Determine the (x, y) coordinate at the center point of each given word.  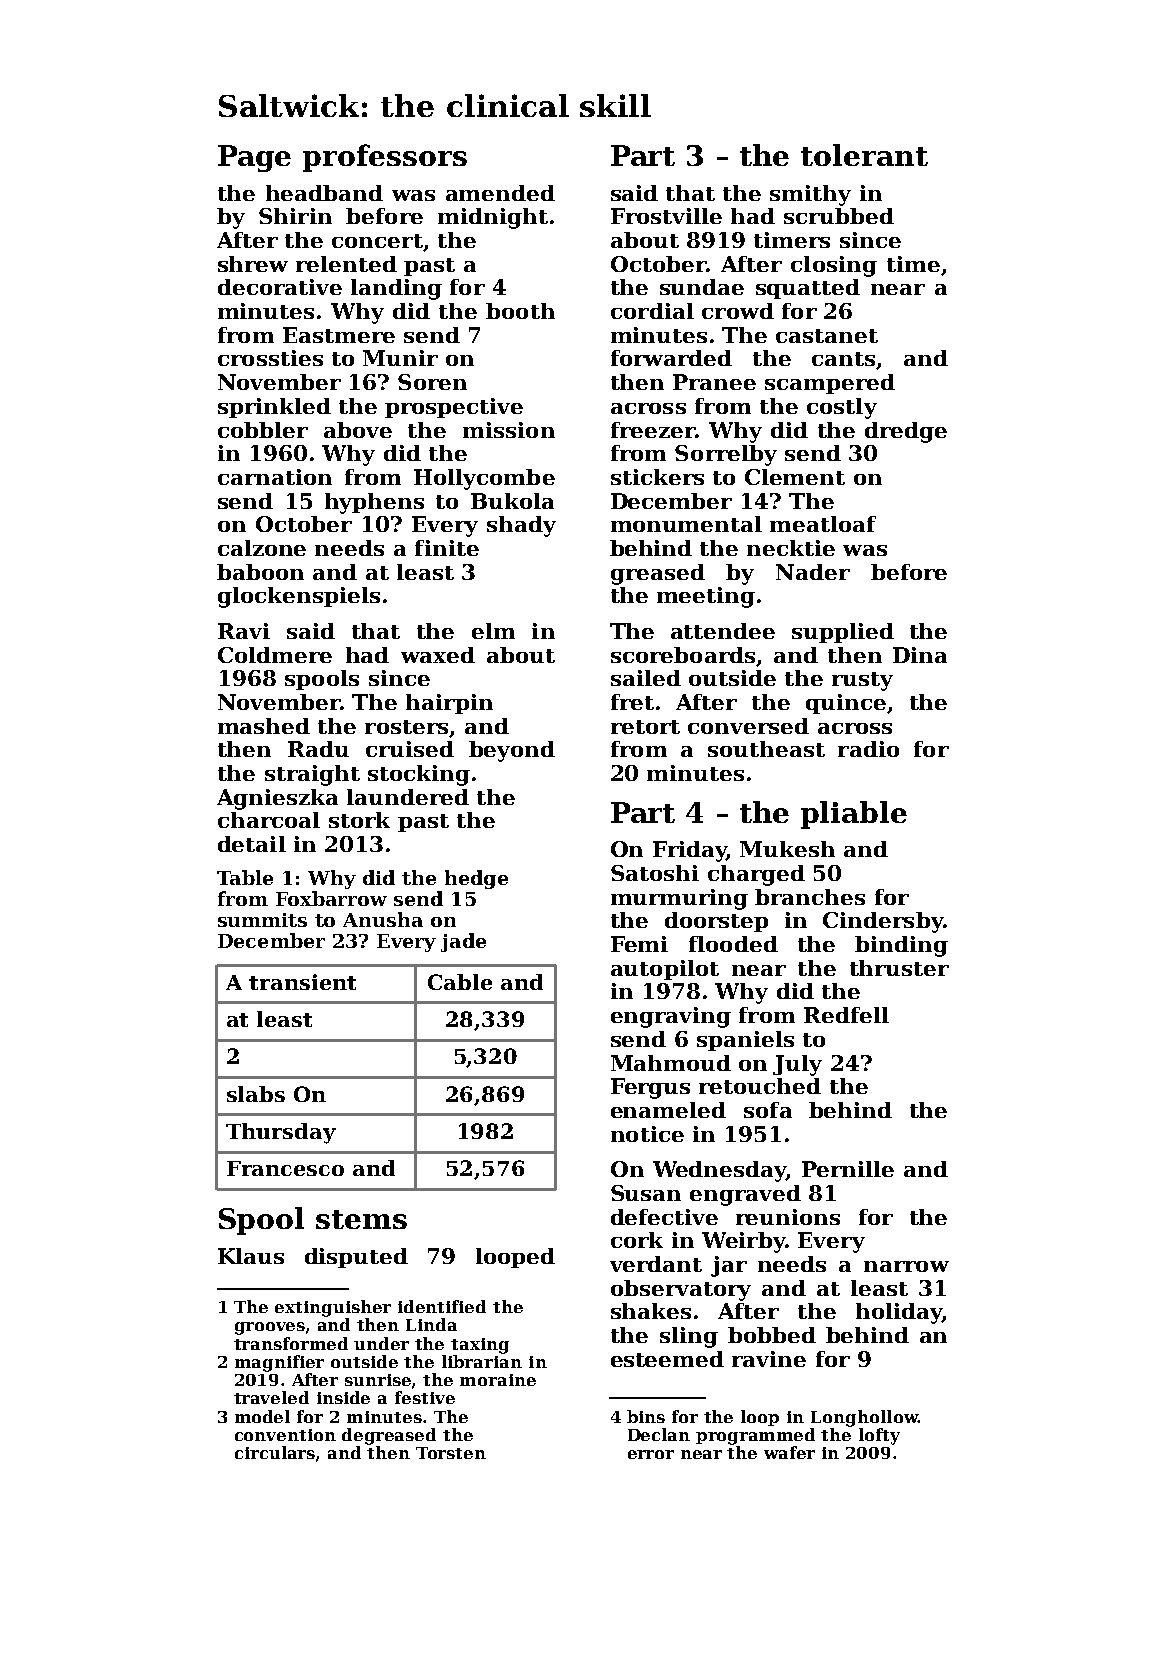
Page (254, 158)
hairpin (449, 704)
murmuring (679, 899)
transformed (291, 1343)
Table (245, 877)
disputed (356, 1258)
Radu (318, 749)
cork (637, 1240)
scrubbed (839, 216)
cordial (652, 311)
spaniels (745, 1041)
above (358, 430)
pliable (854, 815)
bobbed (772, 1335)
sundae (702, 287)
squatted (808, 289)
